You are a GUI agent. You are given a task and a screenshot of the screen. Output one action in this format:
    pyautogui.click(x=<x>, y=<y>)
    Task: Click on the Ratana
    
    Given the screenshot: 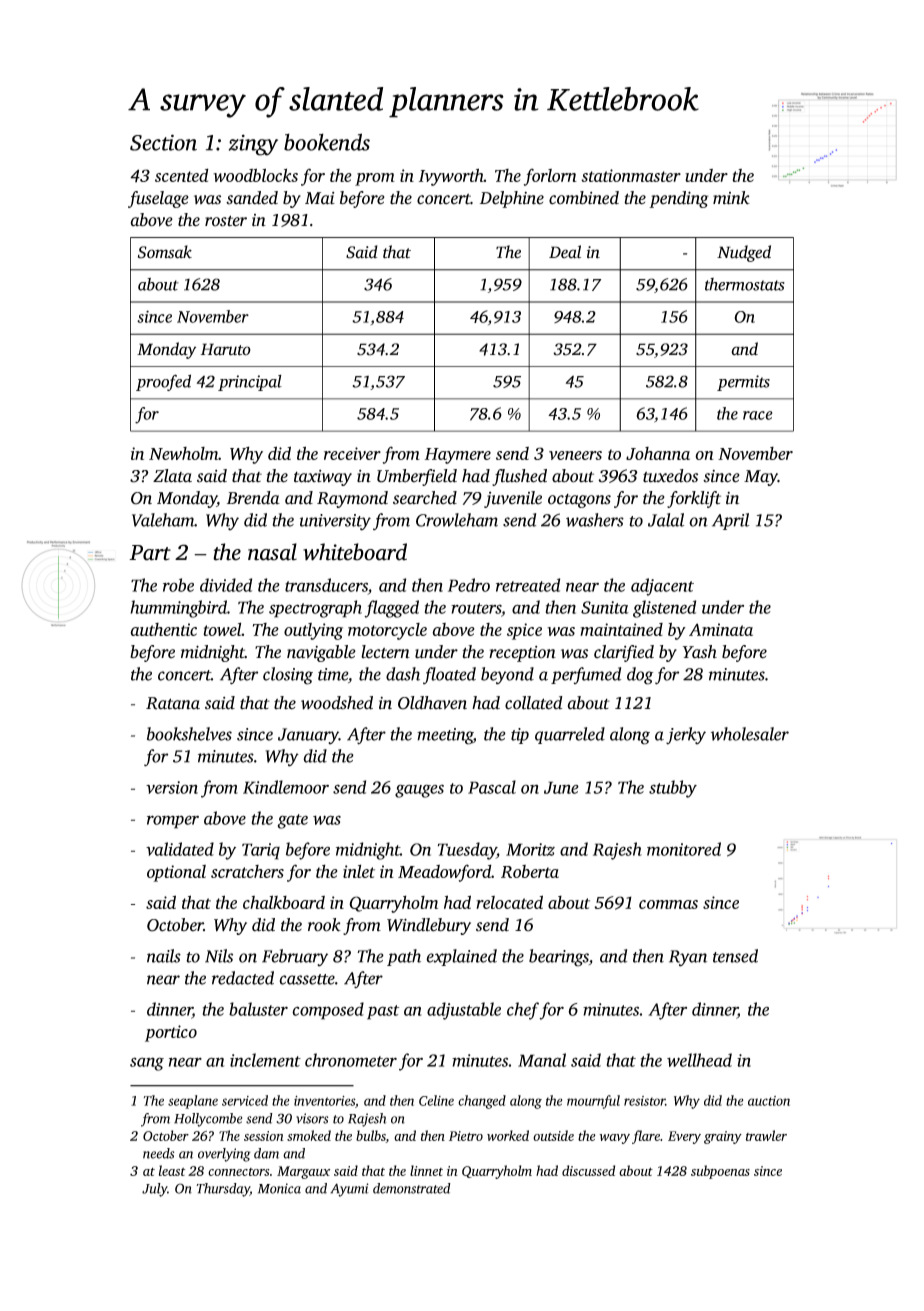 What is the action you would take?
    pyautogui.click(x=173, y=703)
